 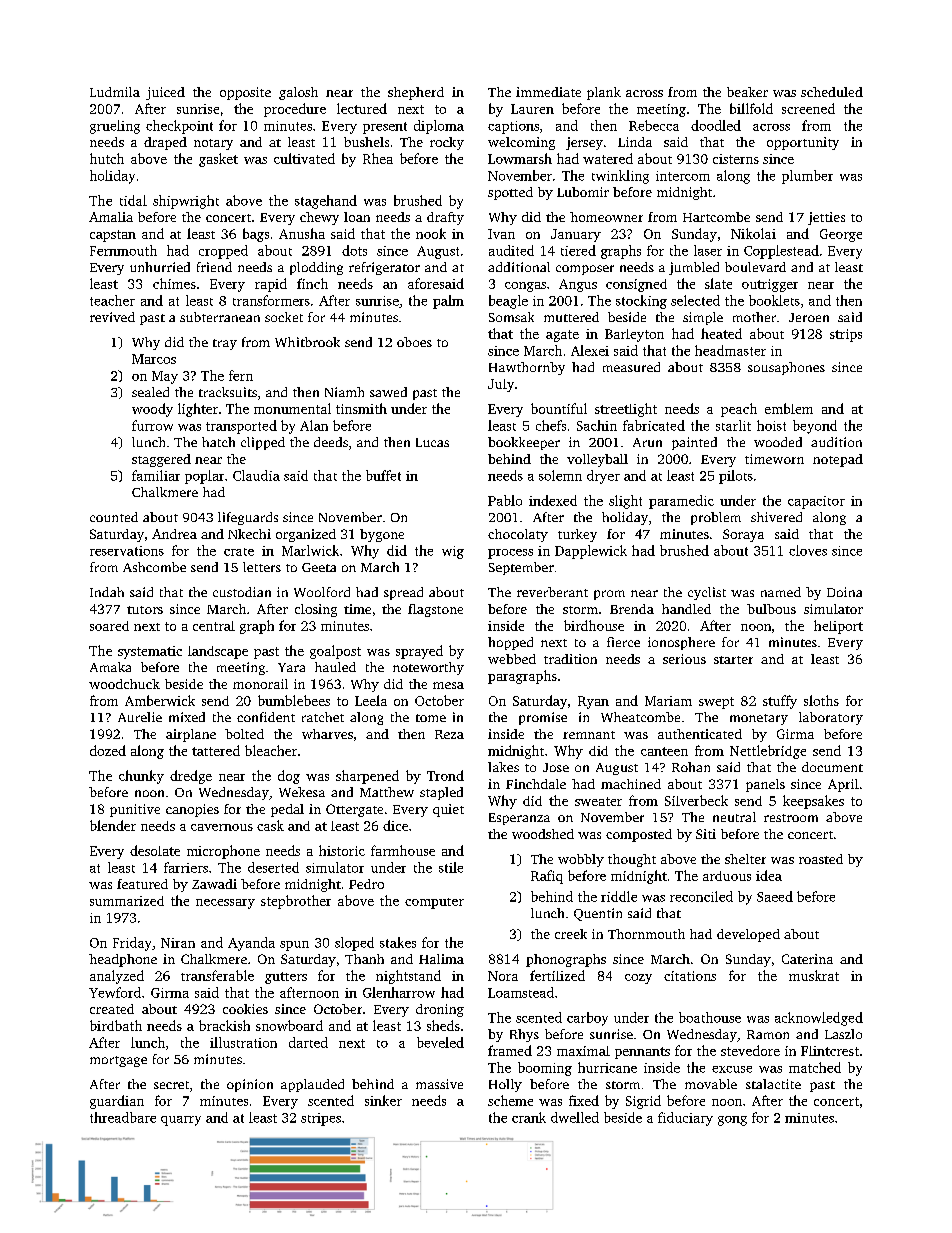 I want to click on beaker, so click(x=747, y=92).
